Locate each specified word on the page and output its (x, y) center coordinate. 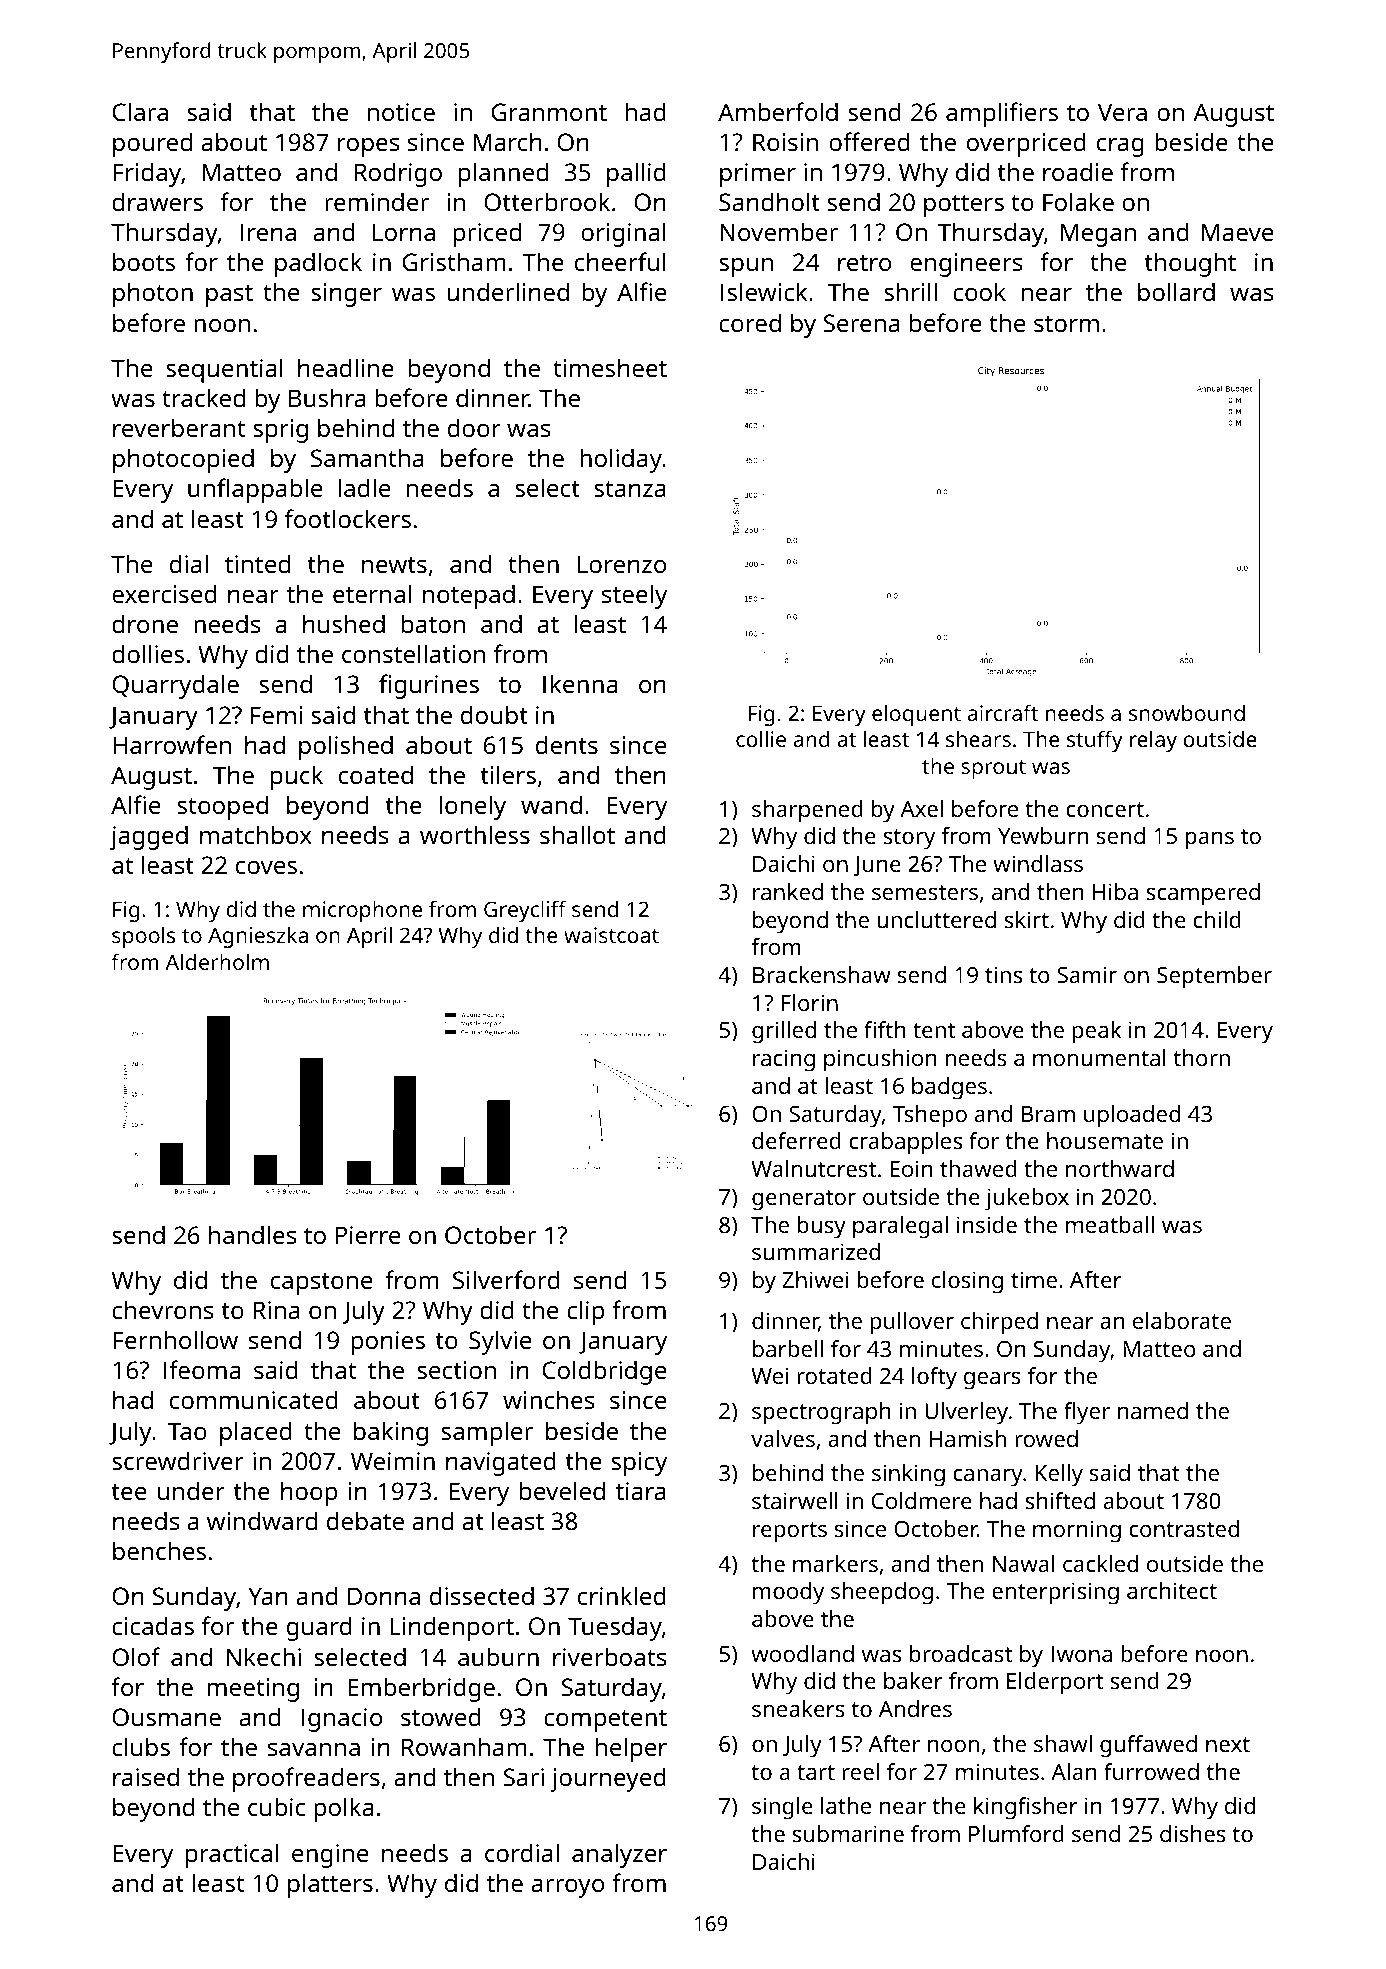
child (1217, 919)
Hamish (967, 1438)
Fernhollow (175, 1339)
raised (146, 1776)
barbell (788, 1348)
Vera (1122, 112)
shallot (577, 834)
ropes (369, 147)
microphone (362, 911)
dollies (148, 653)
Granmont (549, 112)
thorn (1202, 1057)
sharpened (807, 811)
